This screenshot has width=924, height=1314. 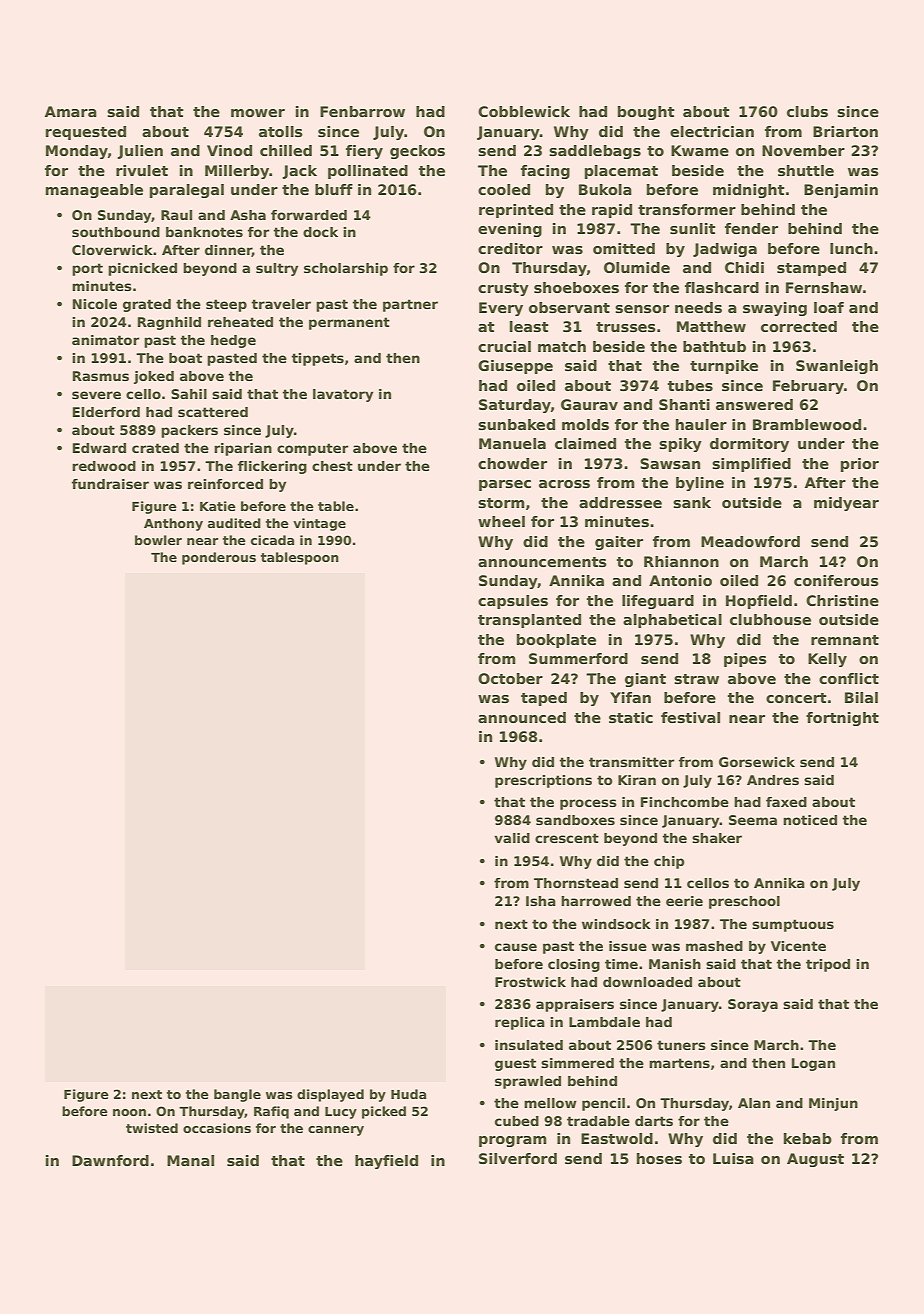 What do you see at coordinates (807, 111) in the screenshot?
I see `clubs` at bounding box center [807, 111].
